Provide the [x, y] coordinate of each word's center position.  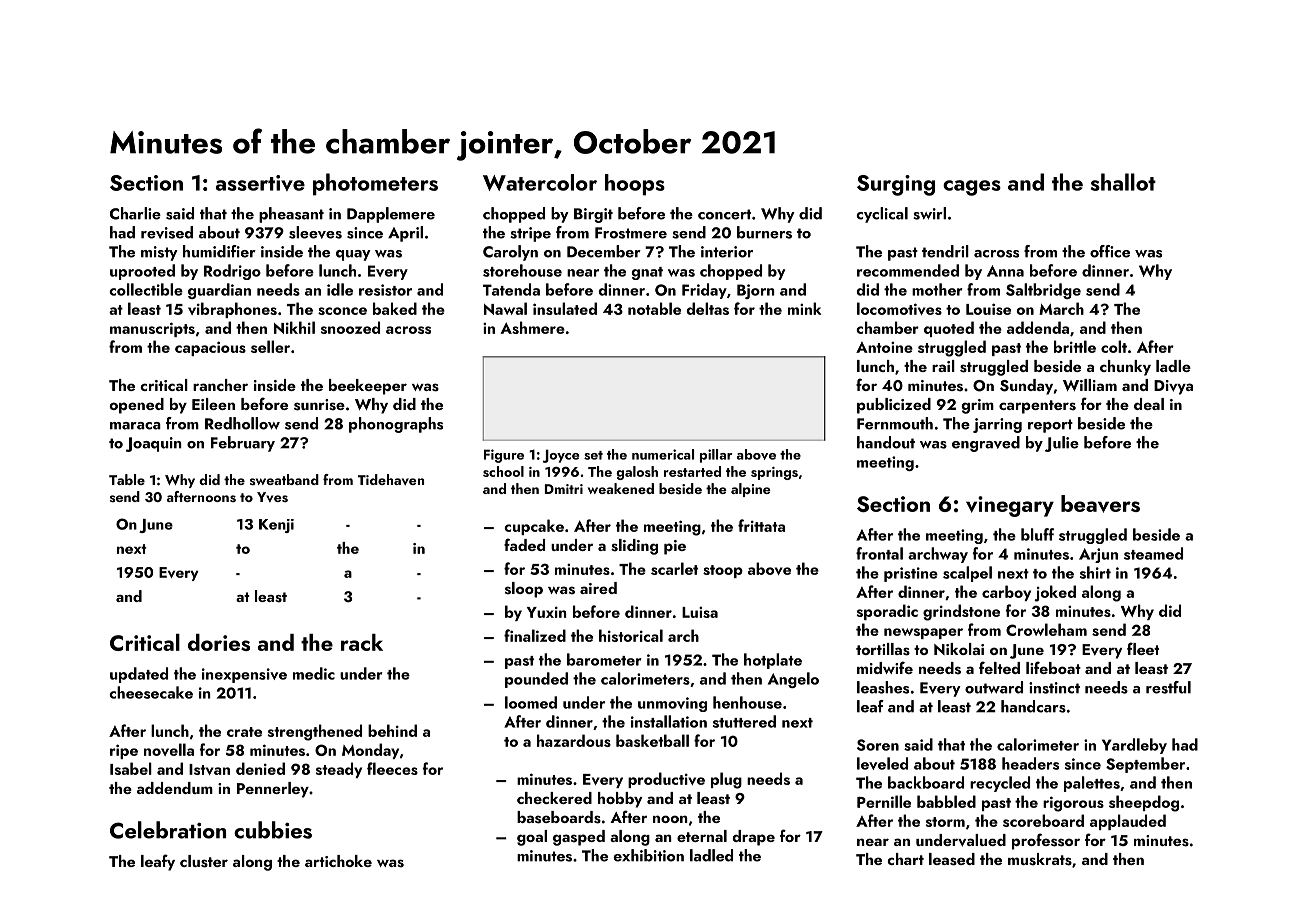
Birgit [593, 215]
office [1110, 251]
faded [524, 544]
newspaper [923, 633]
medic [314, 673]
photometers [375, 184]
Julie [1062, 444]
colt [1114, 346]
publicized [894, 406]
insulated [565, 308]
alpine [751, 490]
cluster [204, 861]
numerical [663, 454]
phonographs [396, 425]
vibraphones [232, 310]
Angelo [793, 680]
